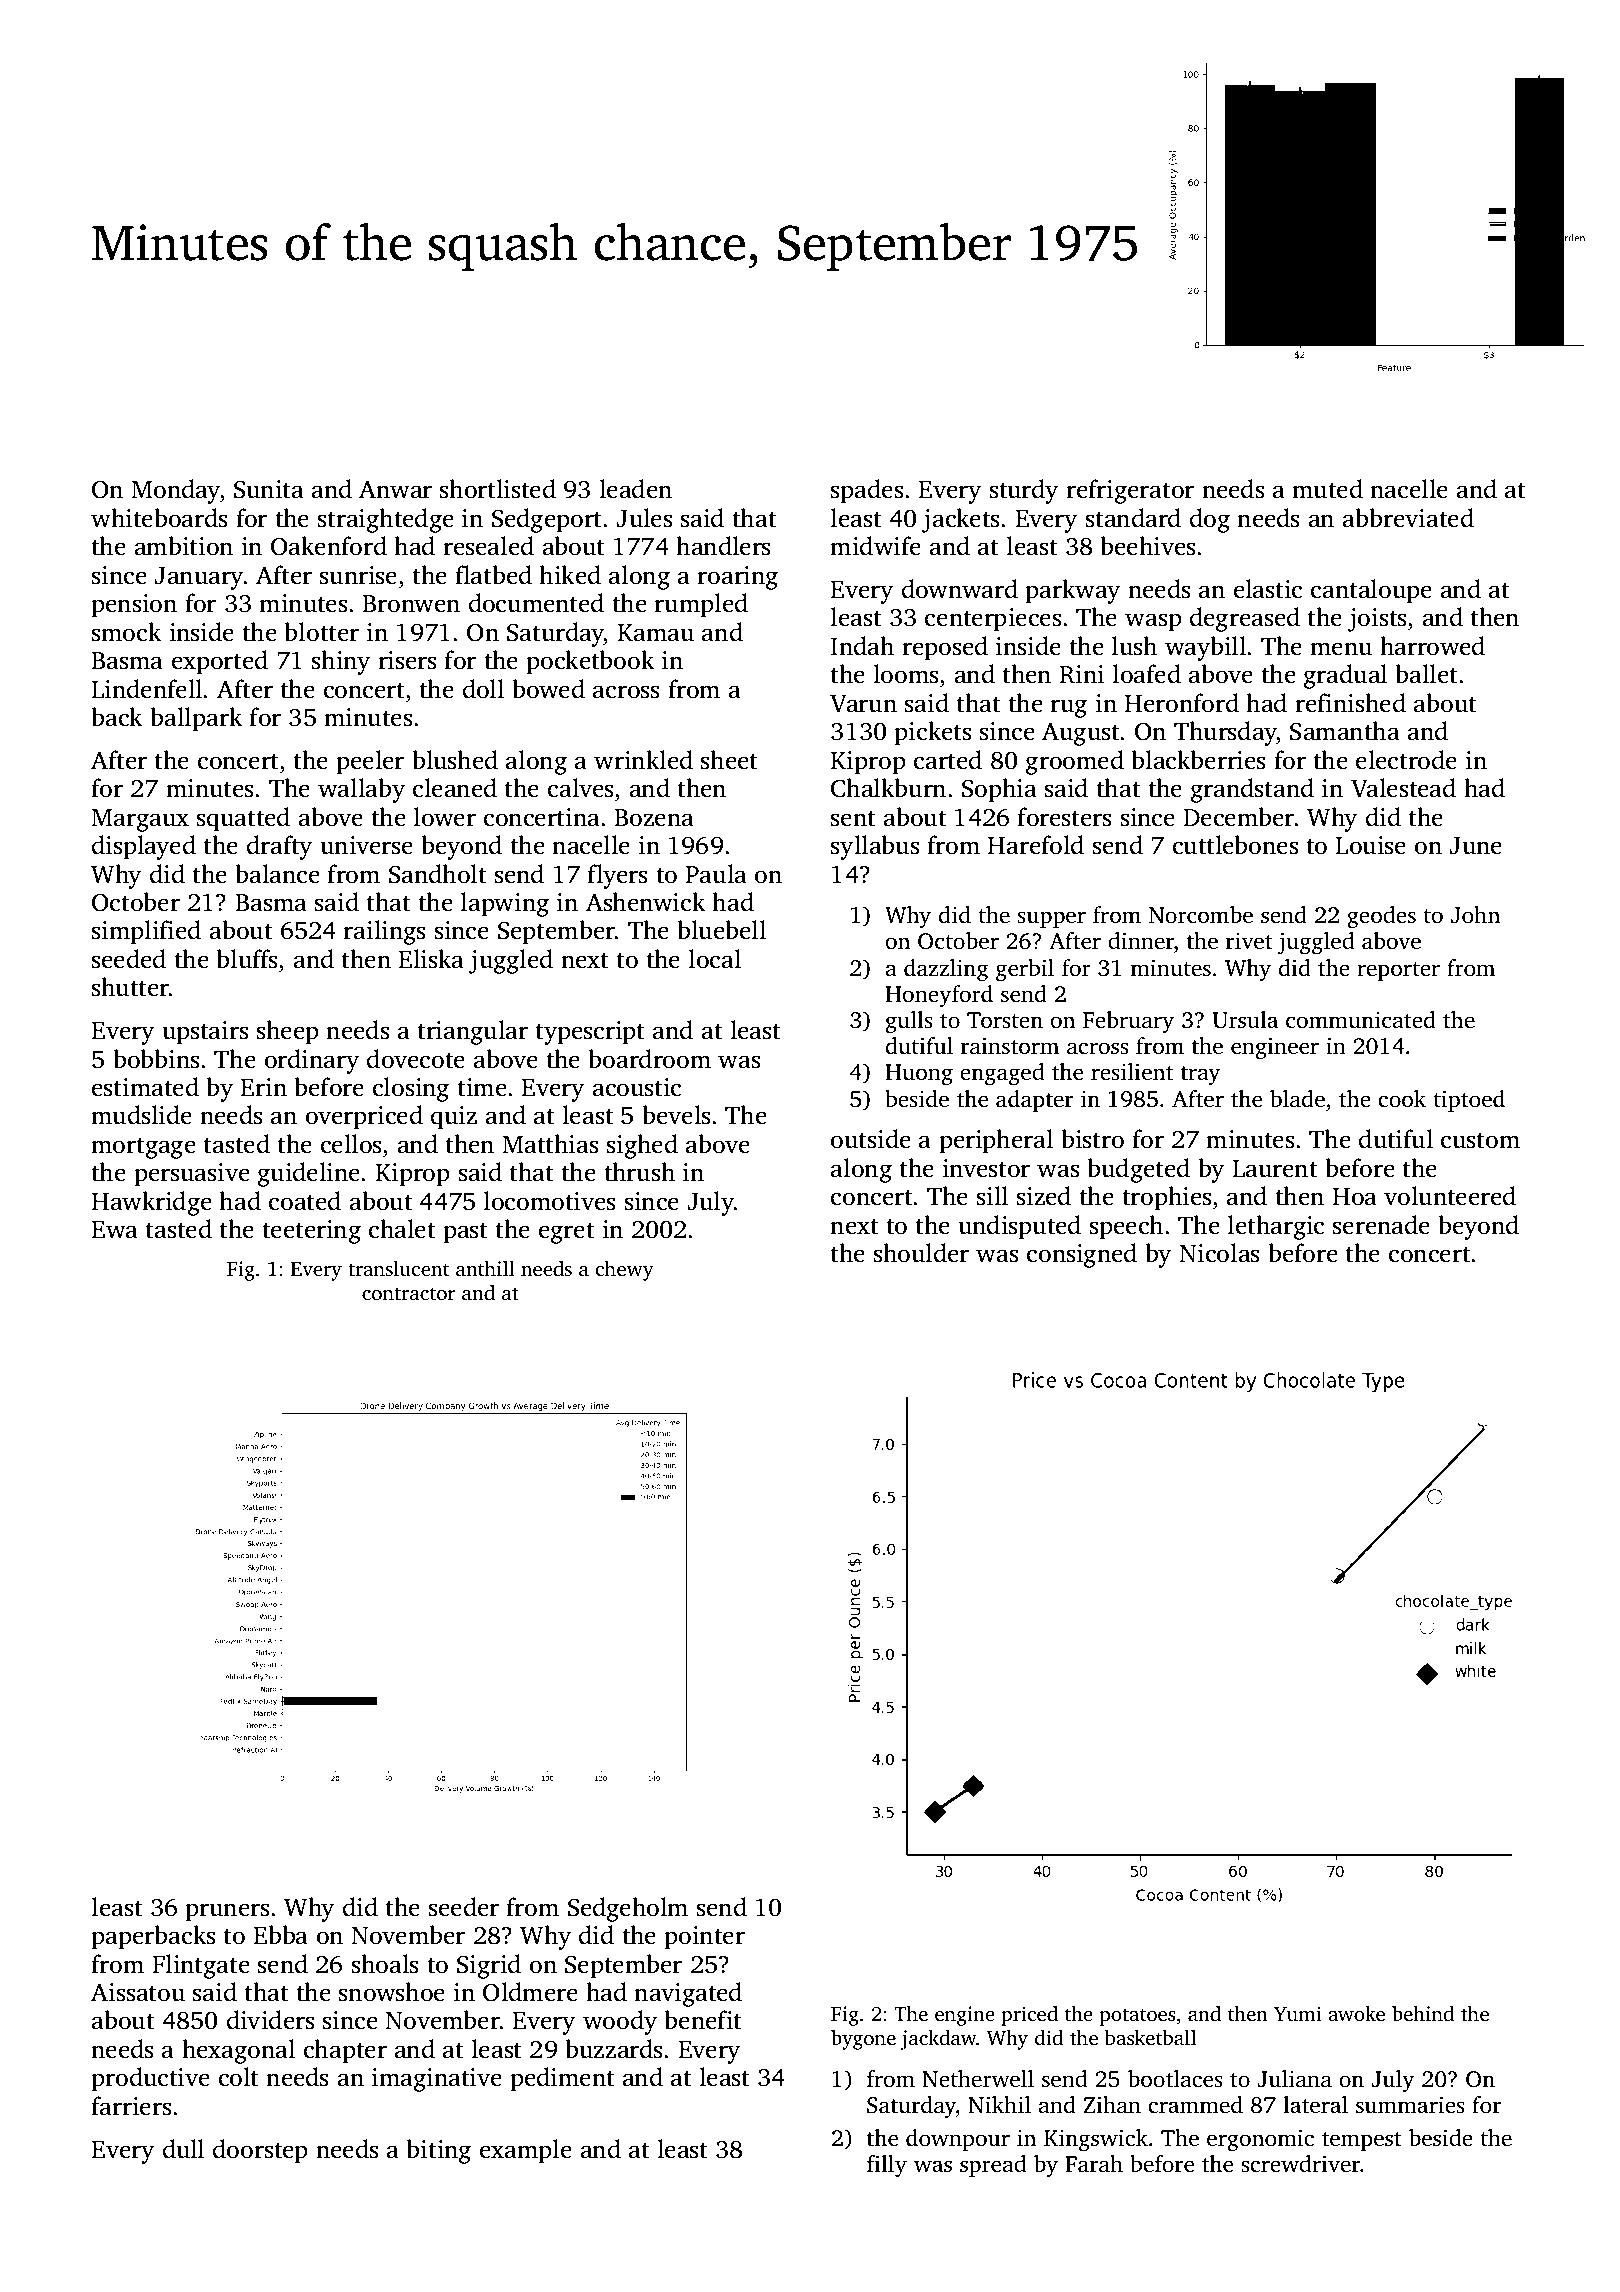  What do you see at coordinates (1403, 788) in the image?
I see `Valestead` at bounding box center [1403, 788].
